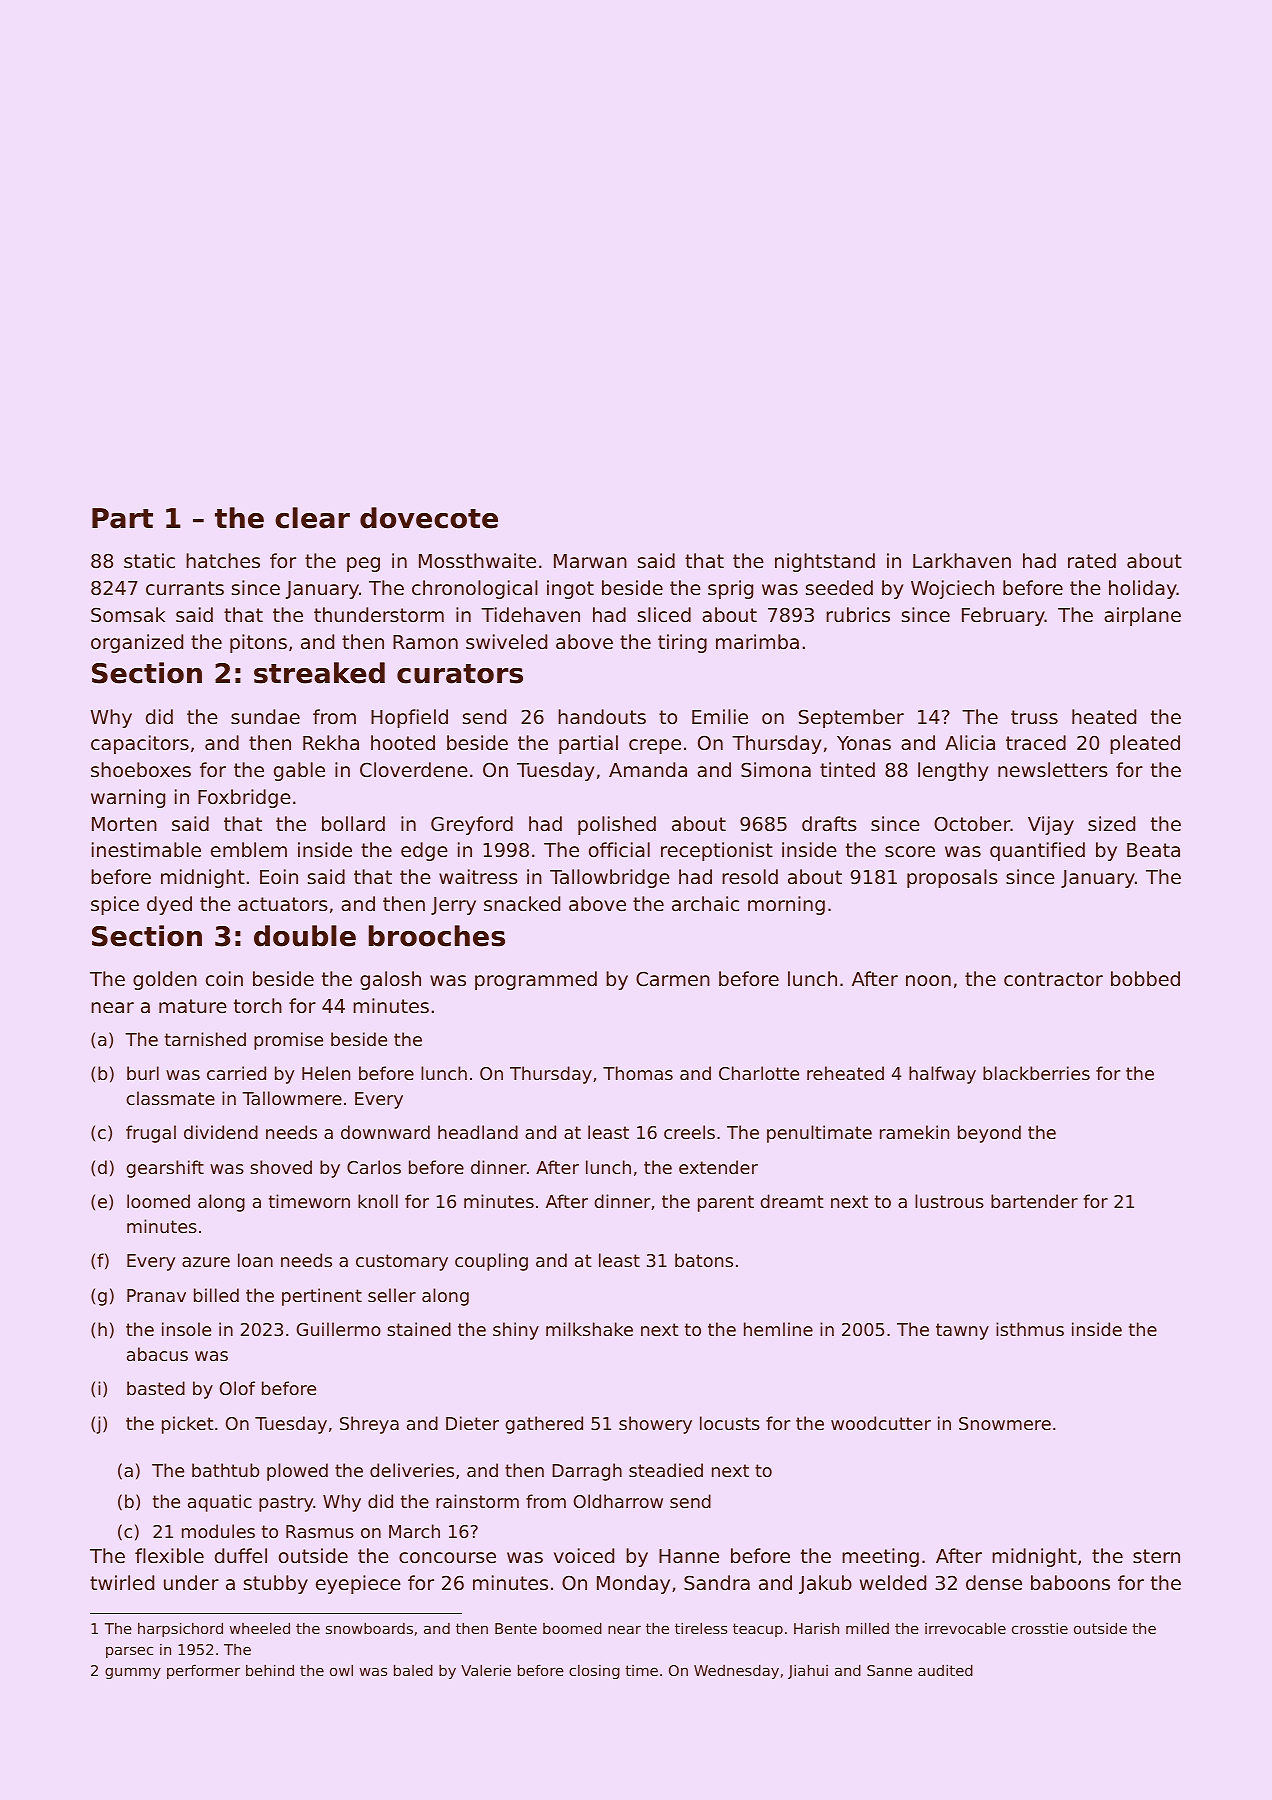  I want to click on owl, so click(341, 1670).
